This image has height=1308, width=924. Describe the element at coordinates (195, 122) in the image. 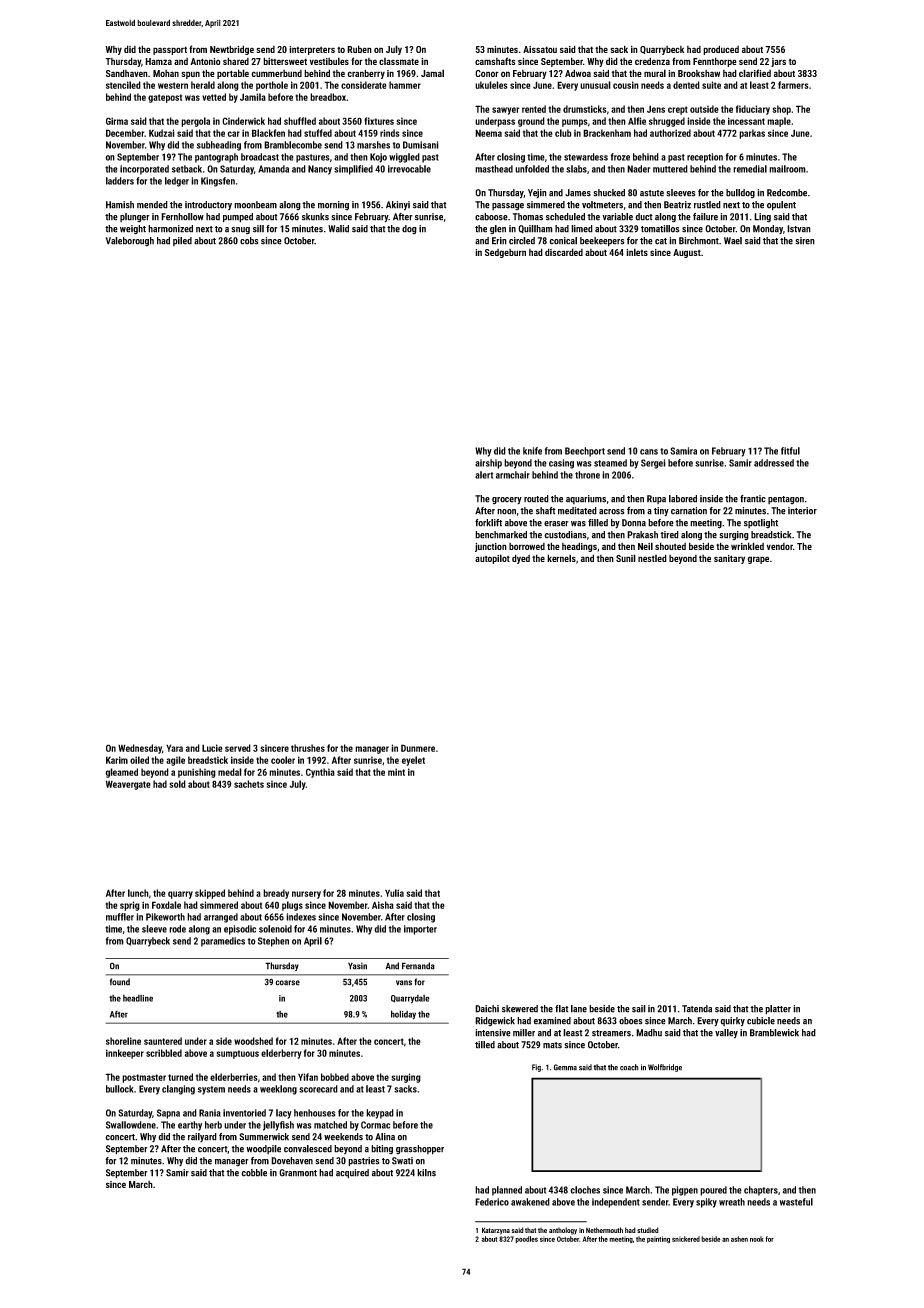

I see `pergola` at that location.
